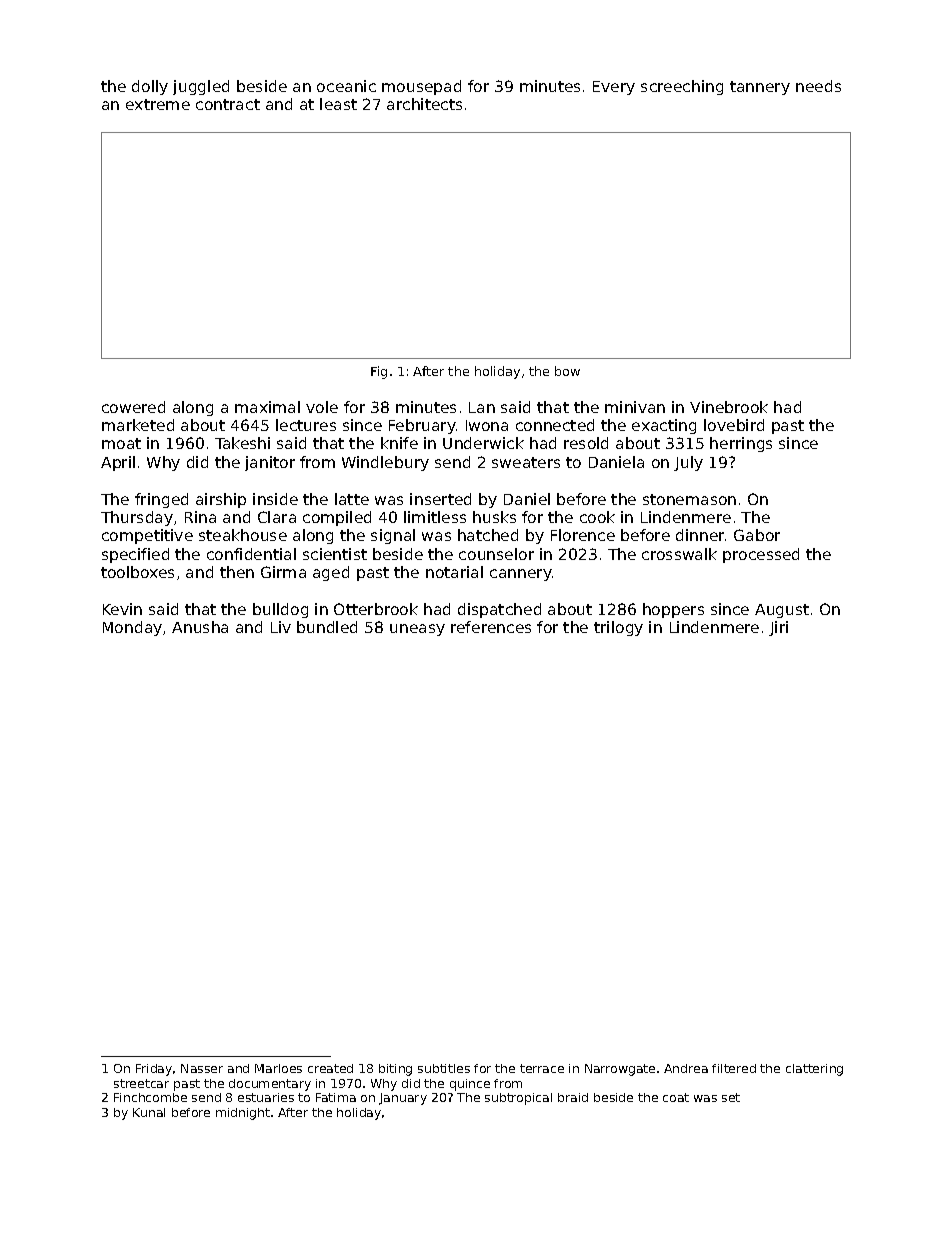  I want to click on subtitles, so click(444, 1068).
